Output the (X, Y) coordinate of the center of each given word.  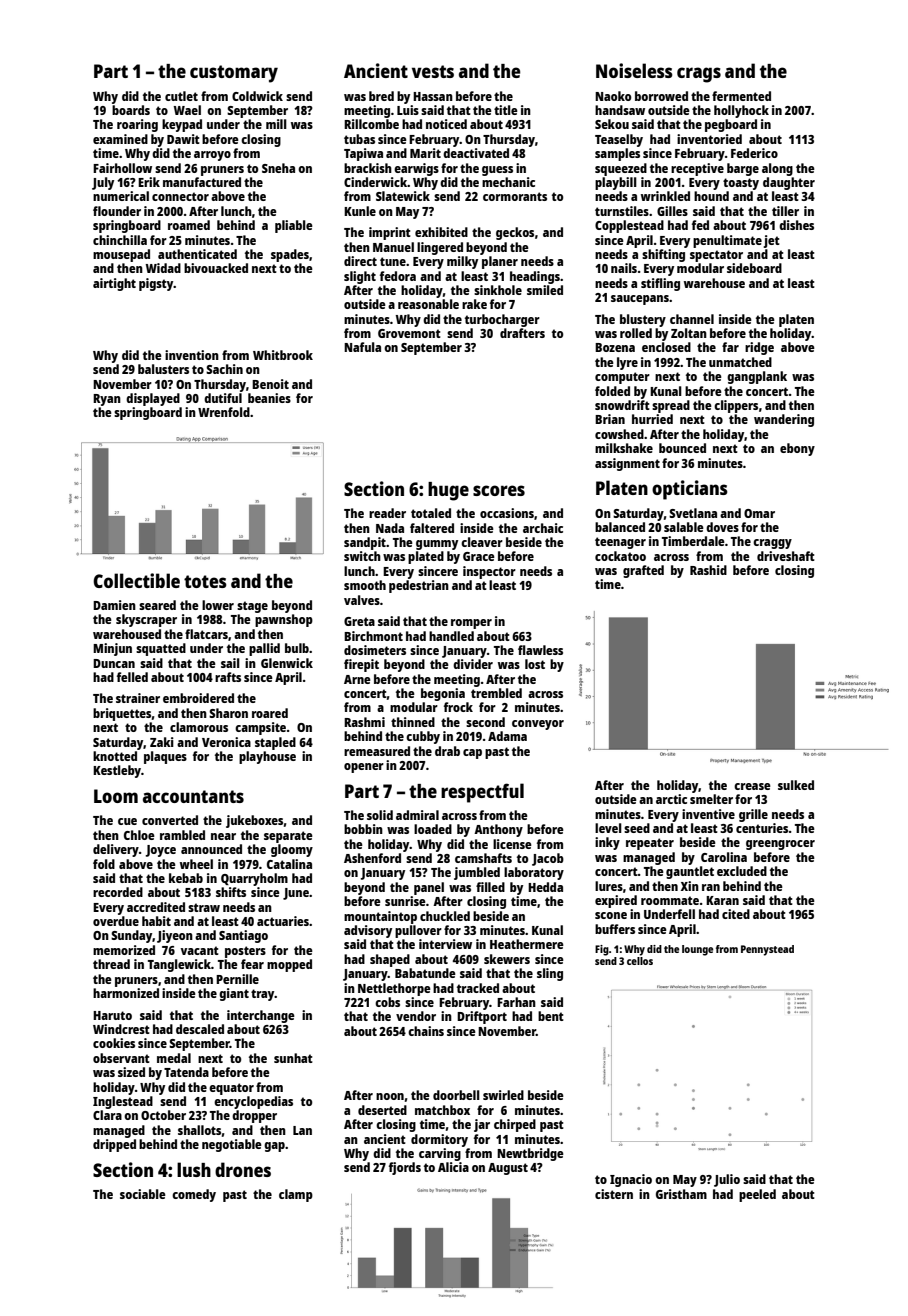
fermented (741, 96)
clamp (296, 1195)
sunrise (405, 901)
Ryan (107, 400)
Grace (479, 556)
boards (131, 110)
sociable (143, 1194)
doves (722, 527)
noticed (446, 124)
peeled (757, 1195)
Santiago (243, 936)
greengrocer (780, 845)
